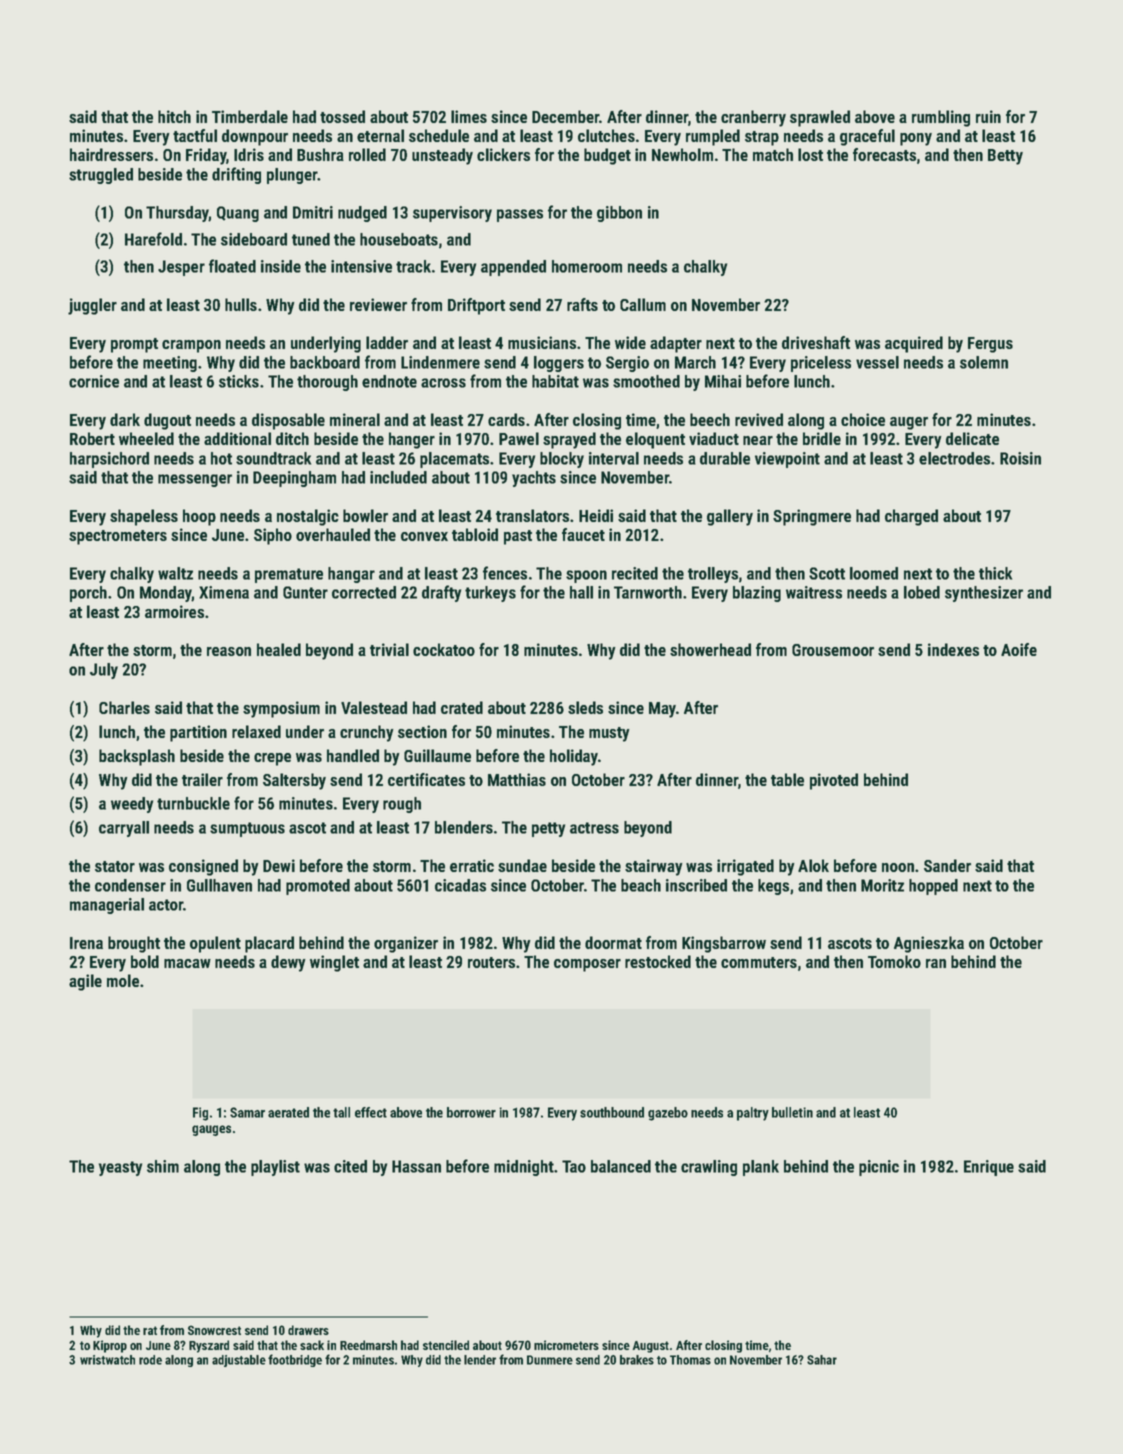 This image has height=1454, width=1123. Describe the element at coordinates (469, 116) in the image. I see `limes` at that location.
